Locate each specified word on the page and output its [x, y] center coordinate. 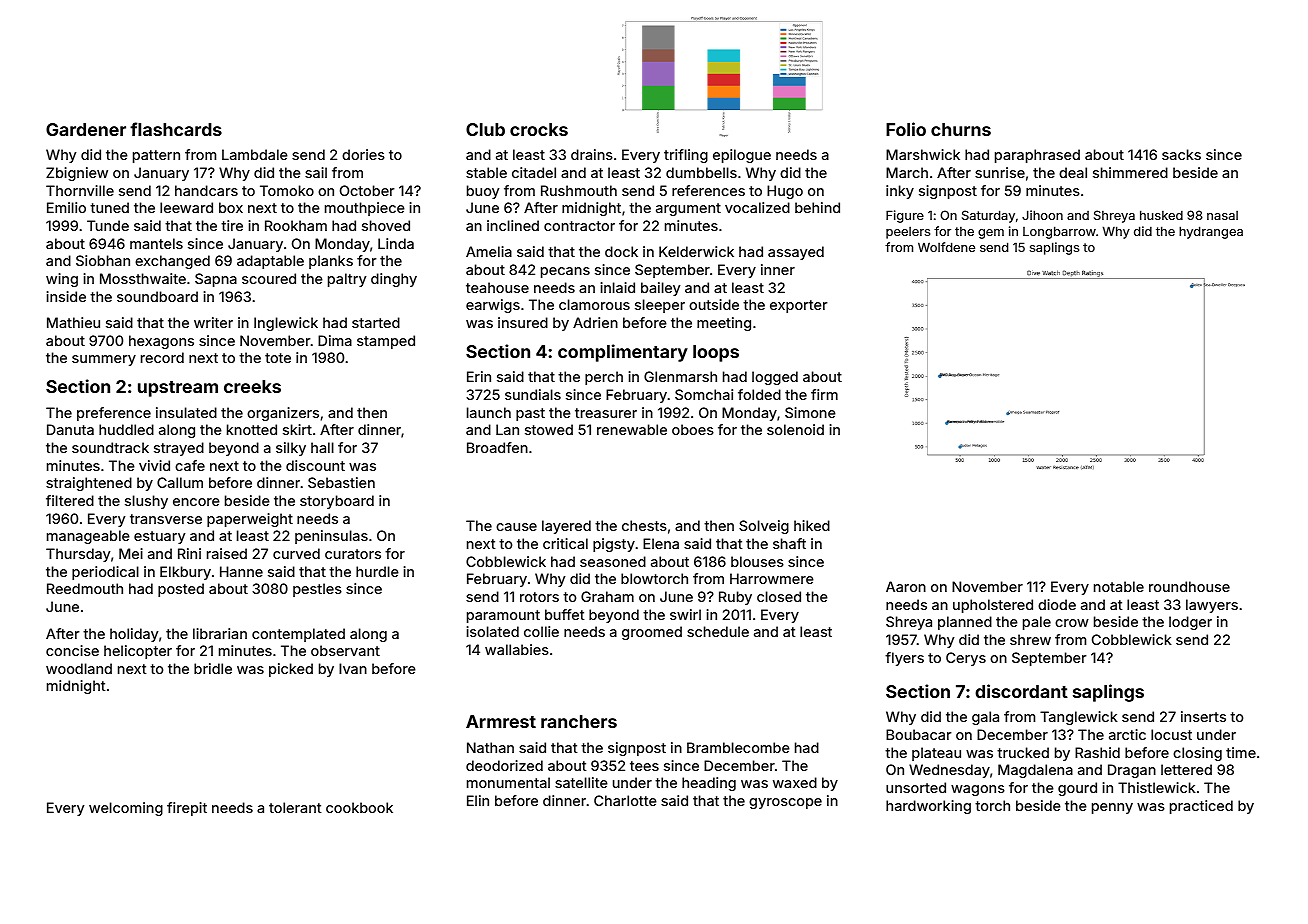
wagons [978, 790]
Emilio [66, 207]
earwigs [493, 306]
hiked [812, 525]
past [530, 414]
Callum [180, 482]
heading [709, 784]
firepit [187, 809]
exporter [799, 306]
